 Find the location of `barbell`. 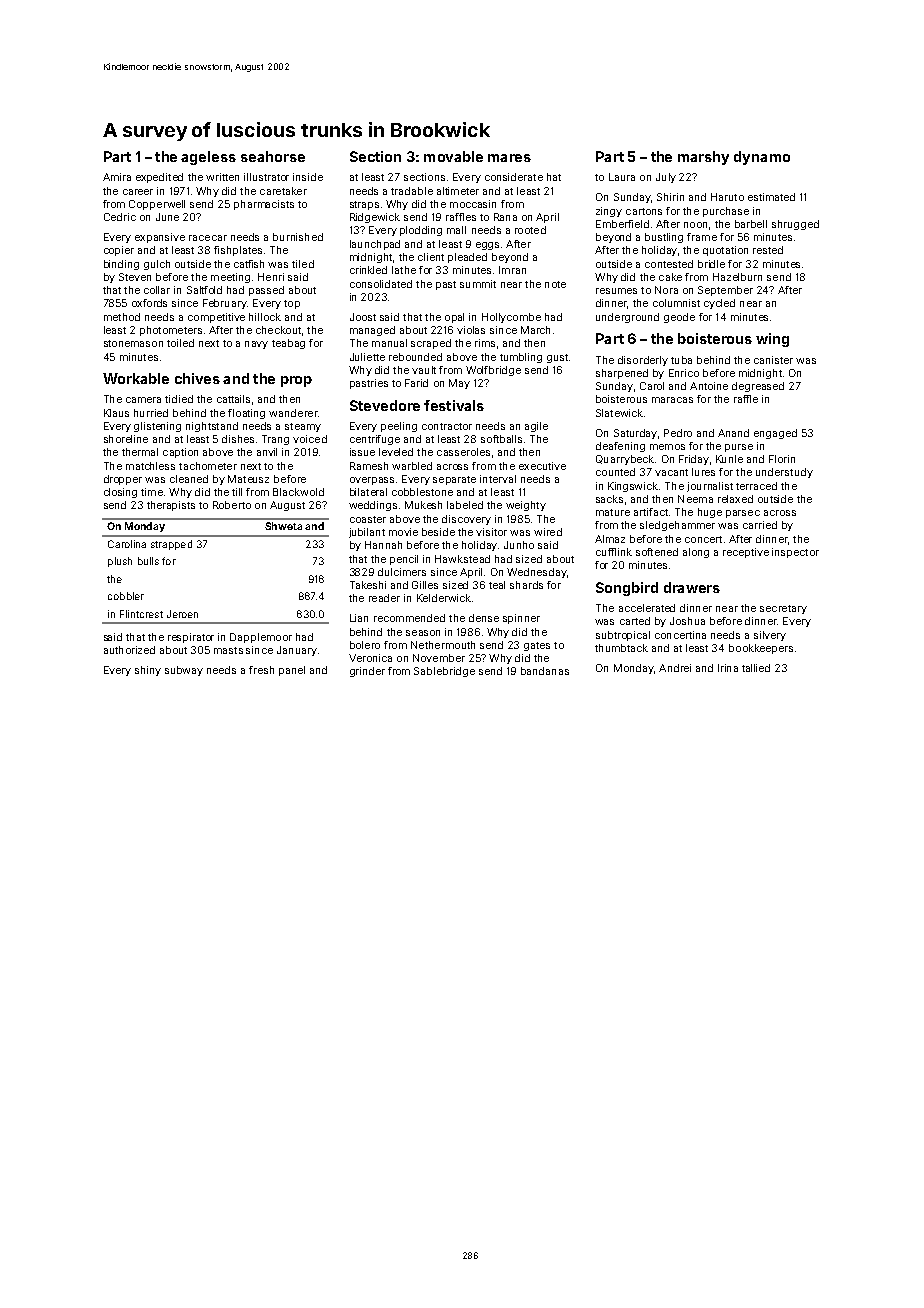

barbell is located at coordinates (751, 224).
